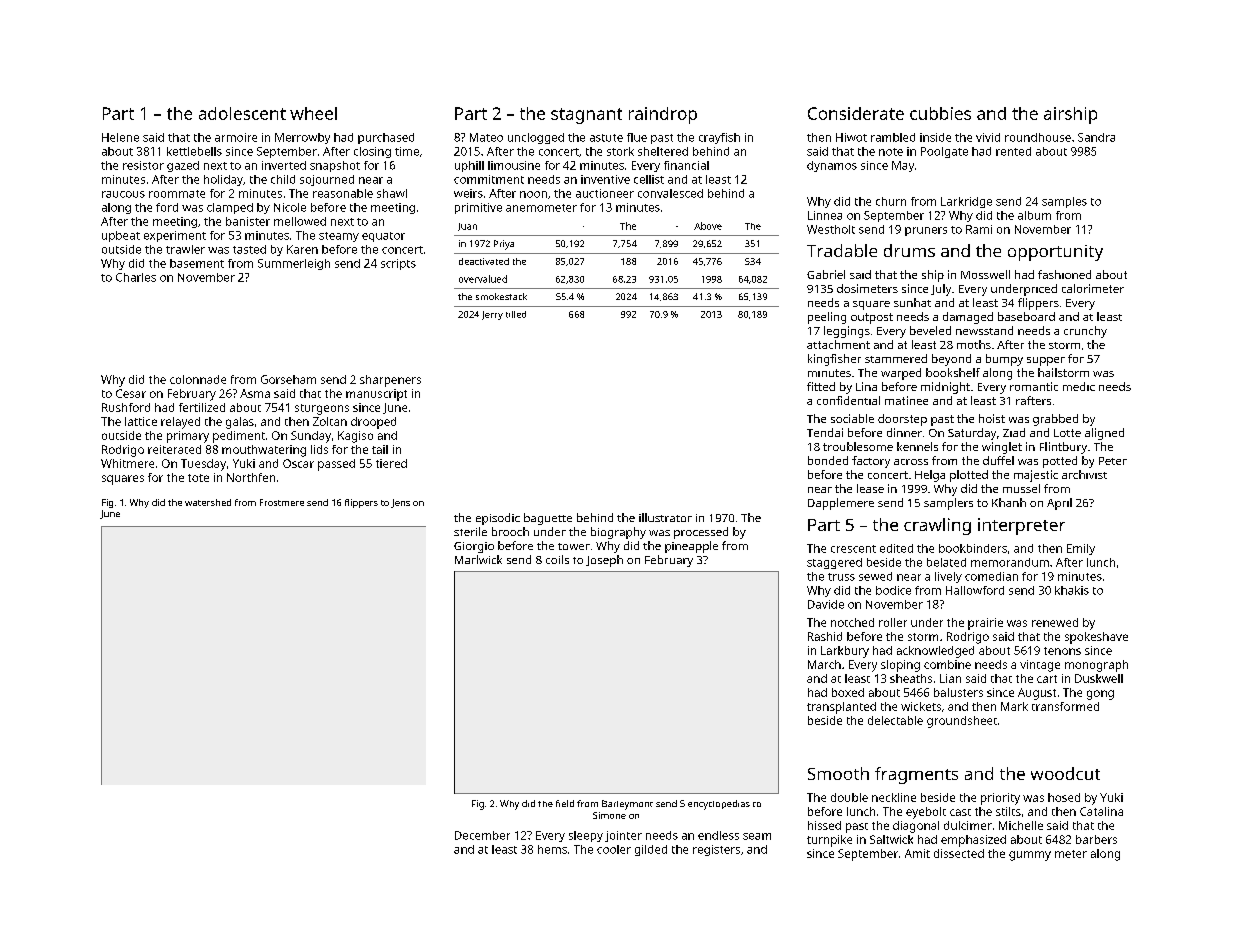 This image has width=1233, height=952. What do you see at coordinates (708, 226) in the image?
I see `Above` at bounding box center [708, 226].
